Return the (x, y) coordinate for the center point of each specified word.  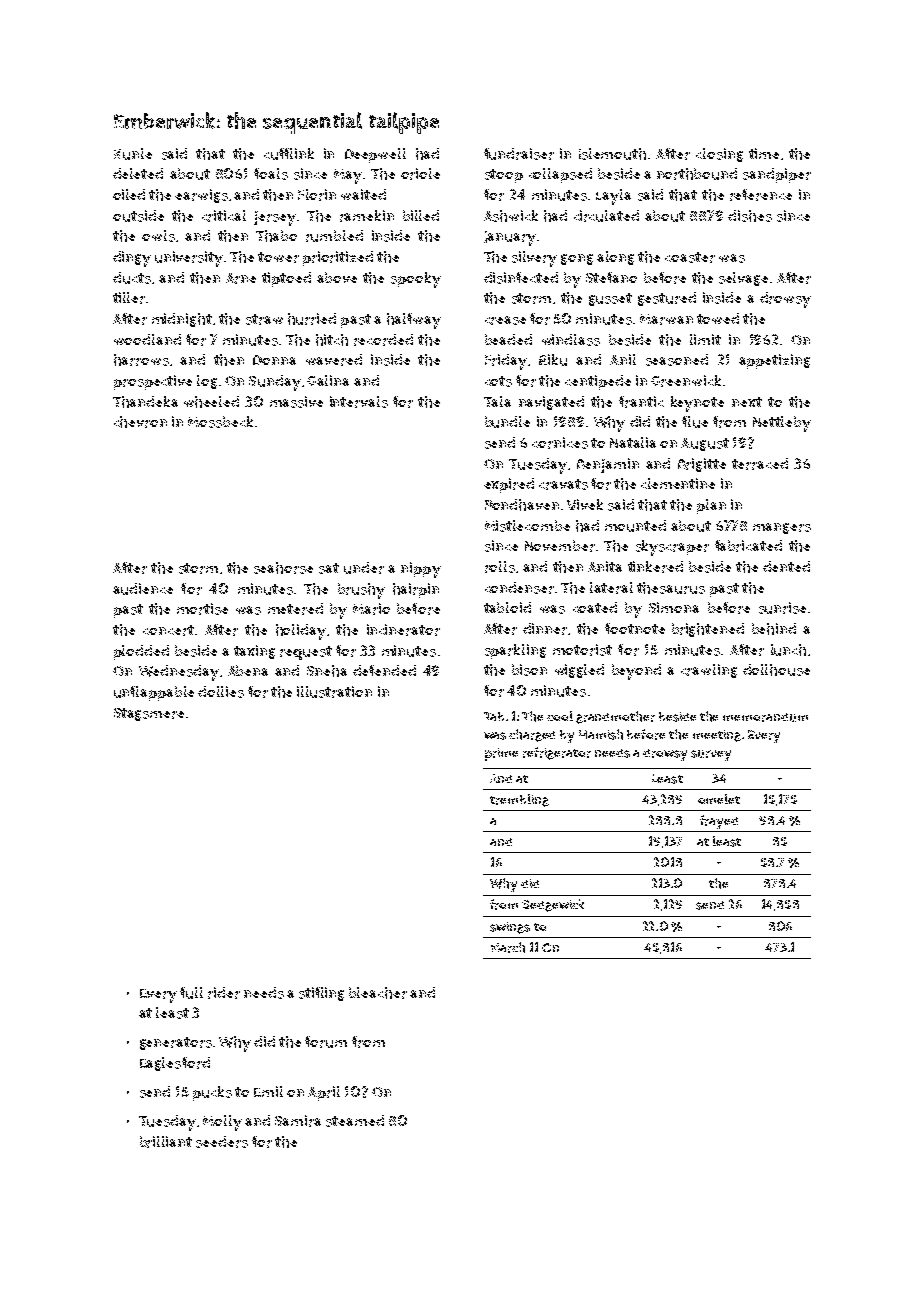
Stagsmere (149, 714)
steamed (355, 1121)
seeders (222, 1142)
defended (384, 670)
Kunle (133, 154)
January (510, 238)
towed (718, 318)
